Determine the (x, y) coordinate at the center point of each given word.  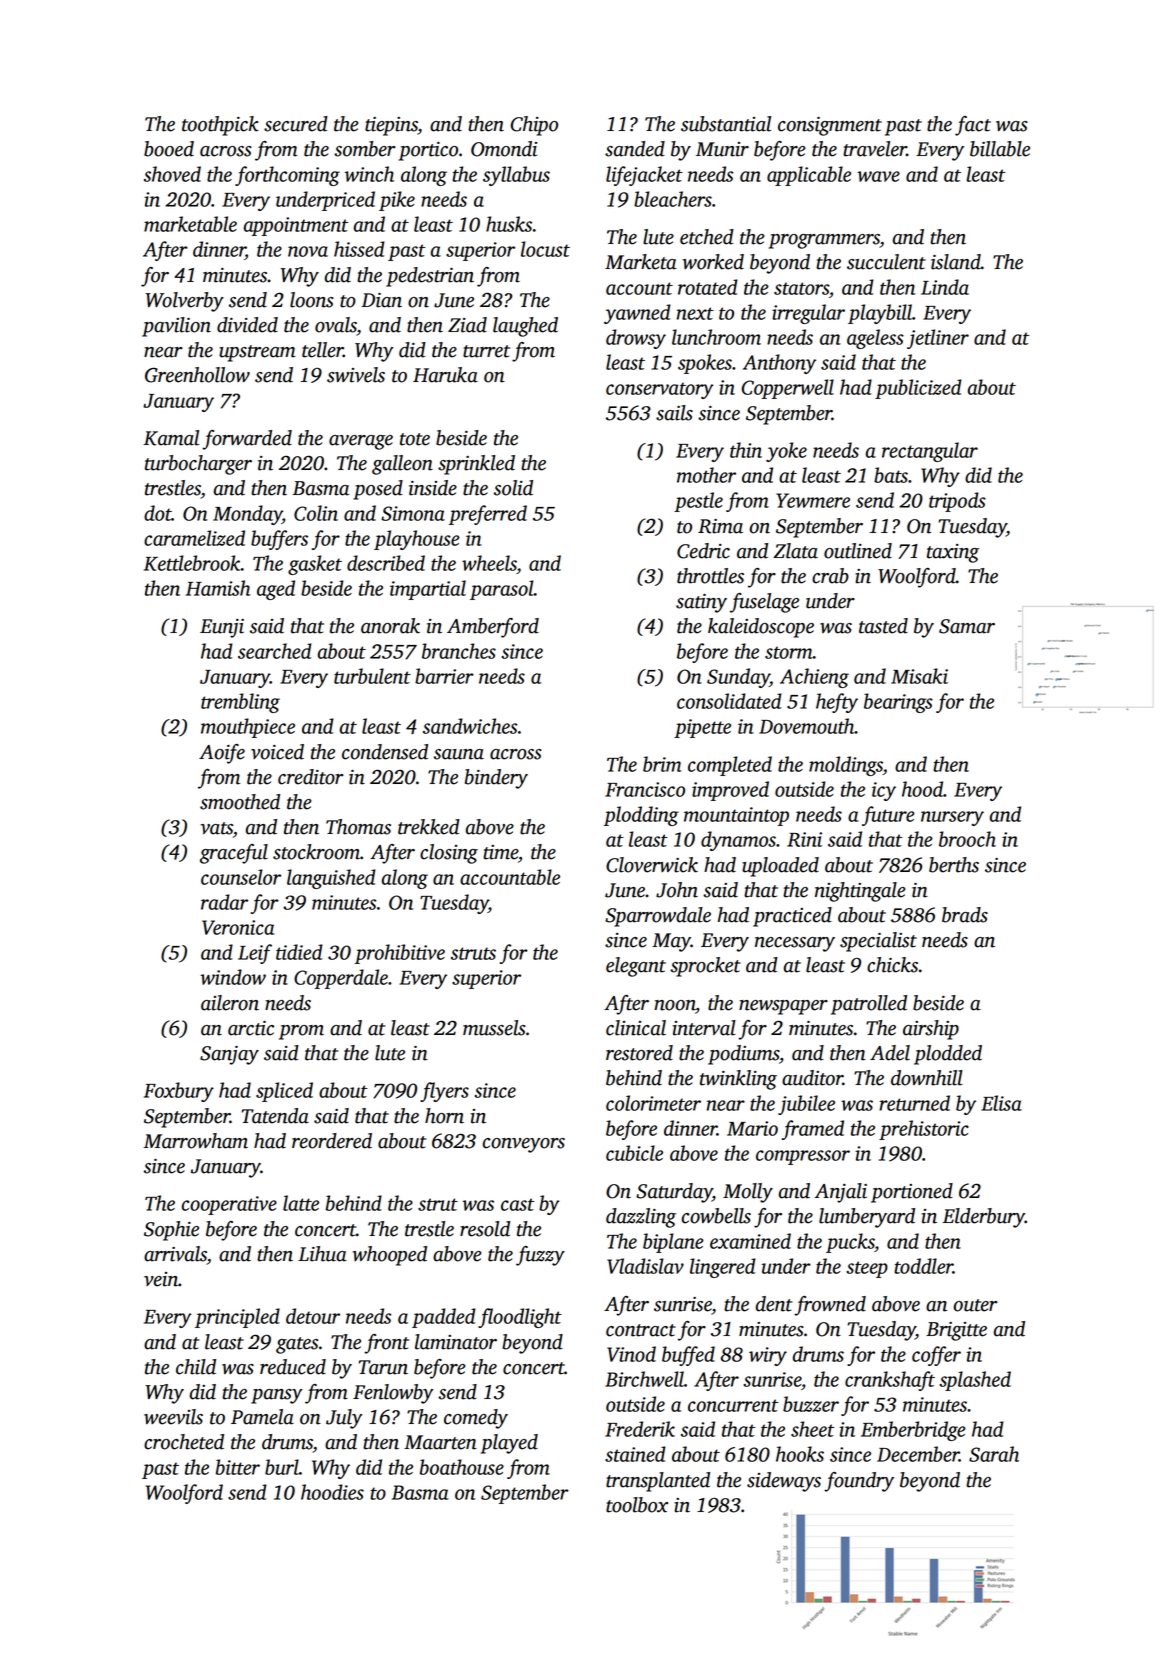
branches (459, 651)
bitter (238, 1467)
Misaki (919, 676)
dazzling (641, 1218)
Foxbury (179, 1092)
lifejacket (644, 176)
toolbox (637, 1505)
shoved (172, 174)
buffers (279, 540)
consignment (830, 126)
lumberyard (867, 1218)
